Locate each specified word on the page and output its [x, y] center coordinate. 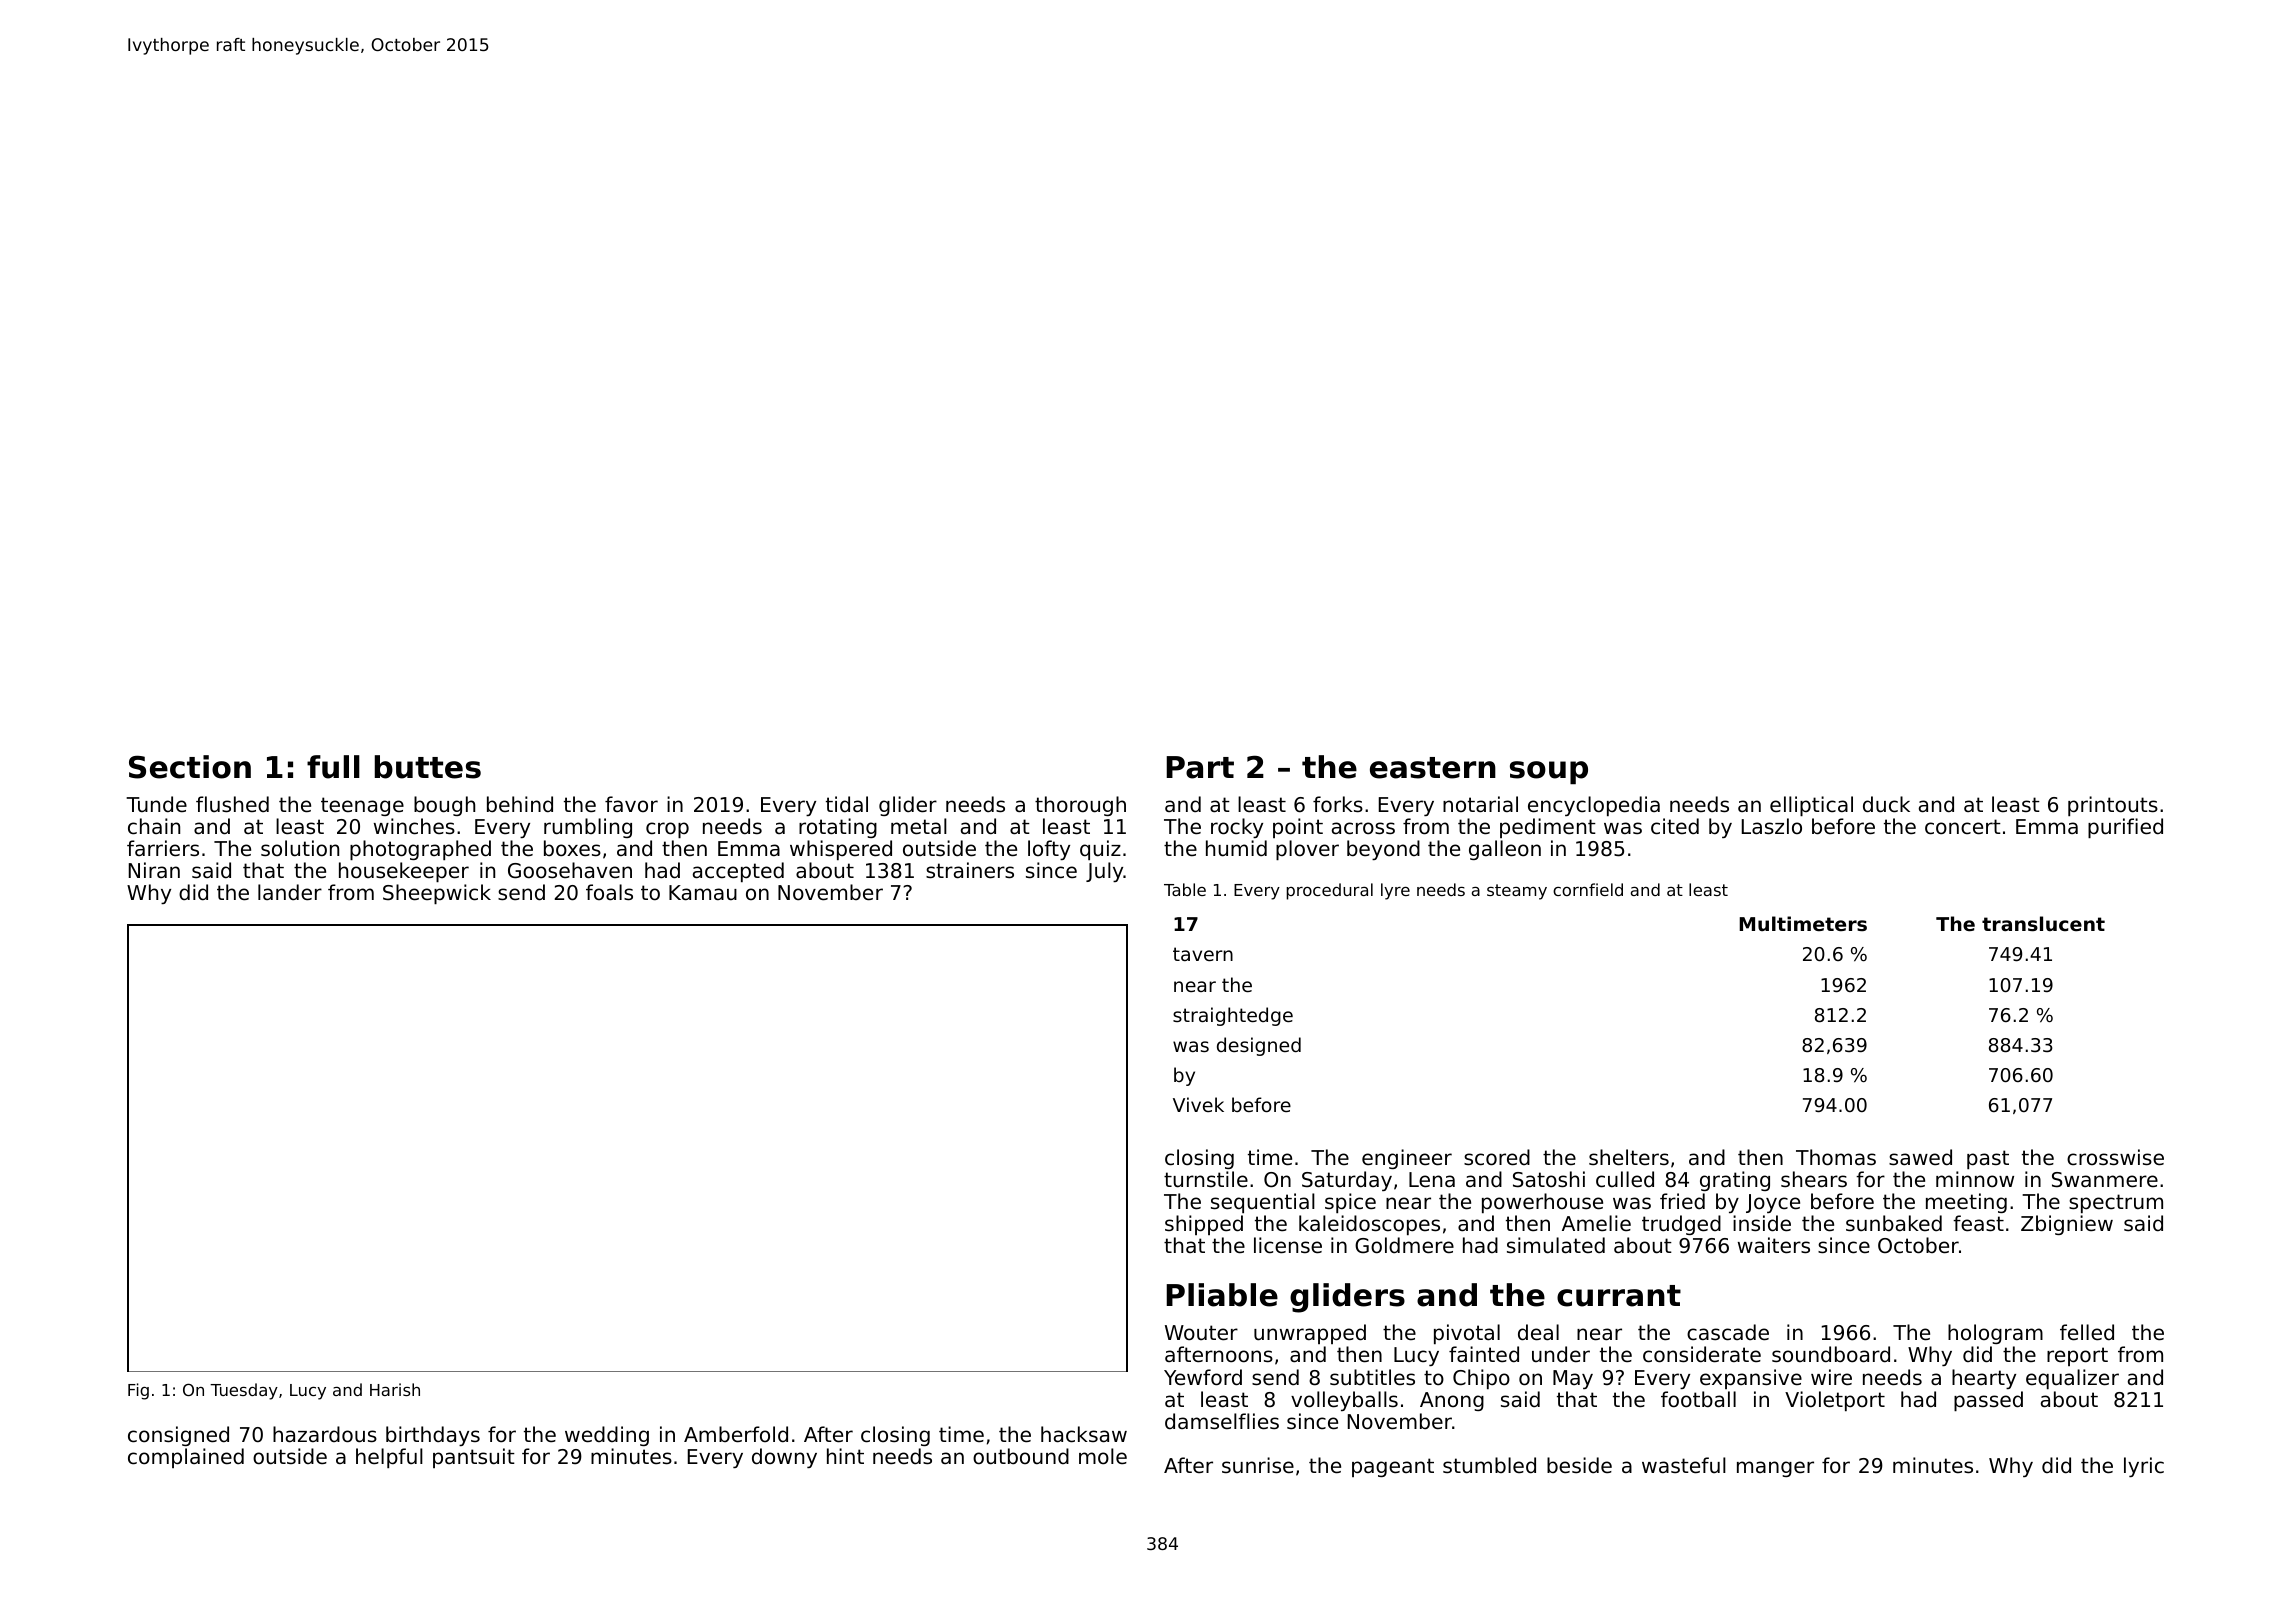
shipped [1204, 1225]
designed [1259, 1046]
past [1988, 1159]
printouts [2113, 806]
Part [1200, 767]
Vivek [1198, 1104]
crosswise [2115, 1157]
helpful [389, 1458]
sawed [1920, 1157]
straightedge [1233, 1016]
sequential [1263, 1203]
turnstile [1206, 1179]
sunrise [1258, 1465]
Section [190, 767]
